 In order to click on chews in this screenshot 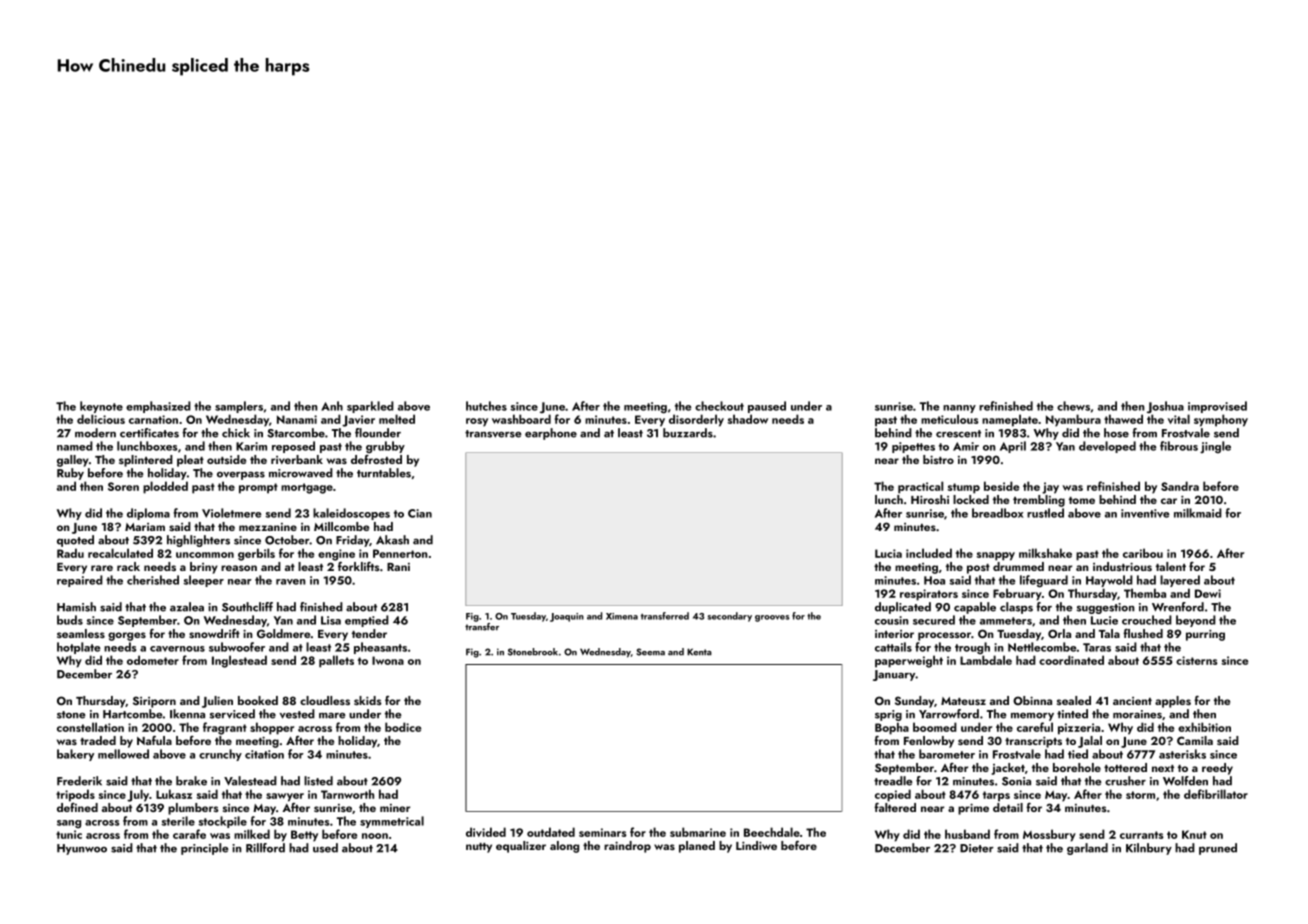, I will do `click(1073, 406)`.
